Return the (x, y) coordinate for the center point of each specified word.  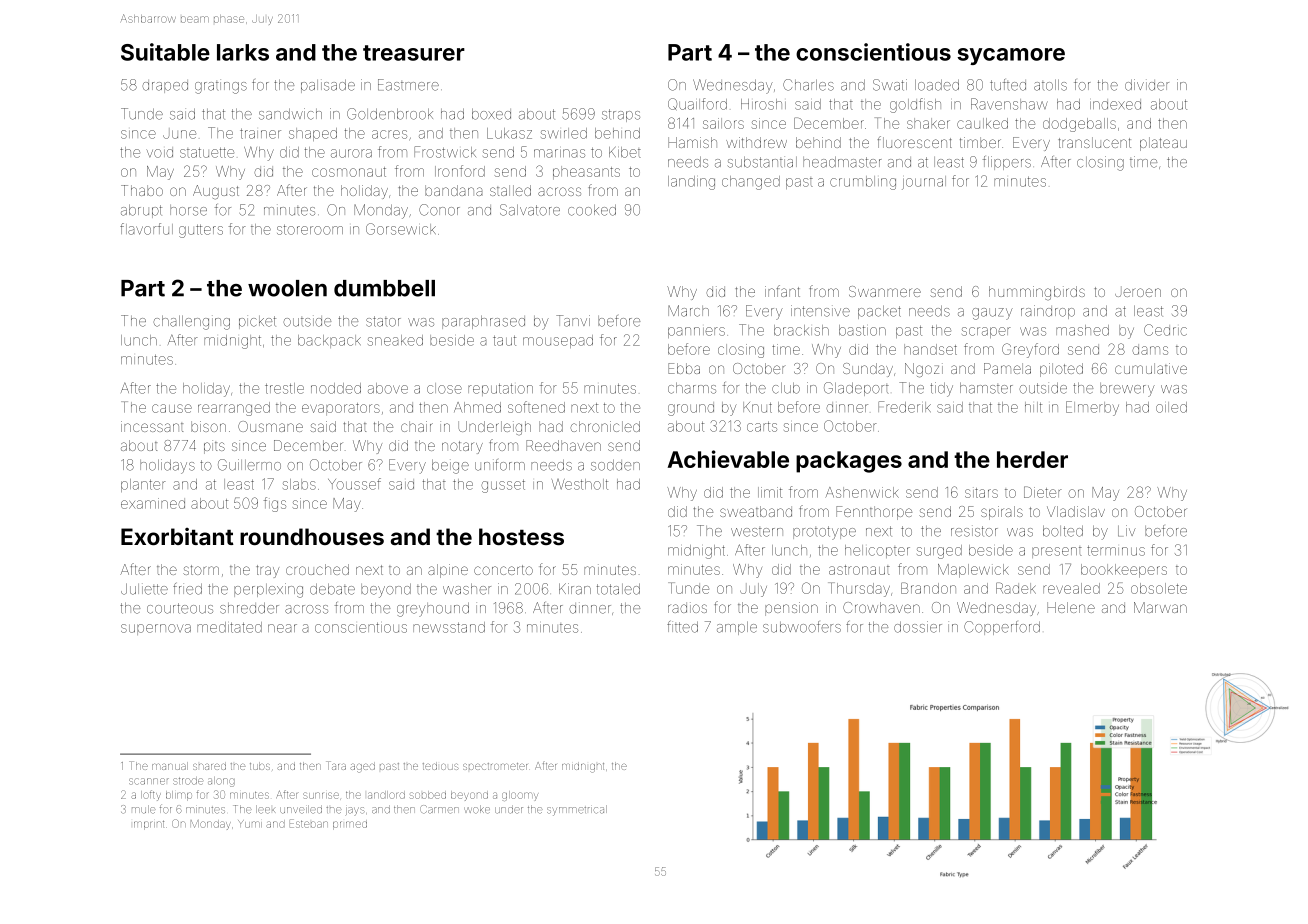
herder (1032, 459)
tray (267, 571)
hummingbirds (1037, 293)
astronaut (859, 570)
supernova (156, 629)
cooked (592, 210)
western (757, 532)
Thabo (142, 190)
